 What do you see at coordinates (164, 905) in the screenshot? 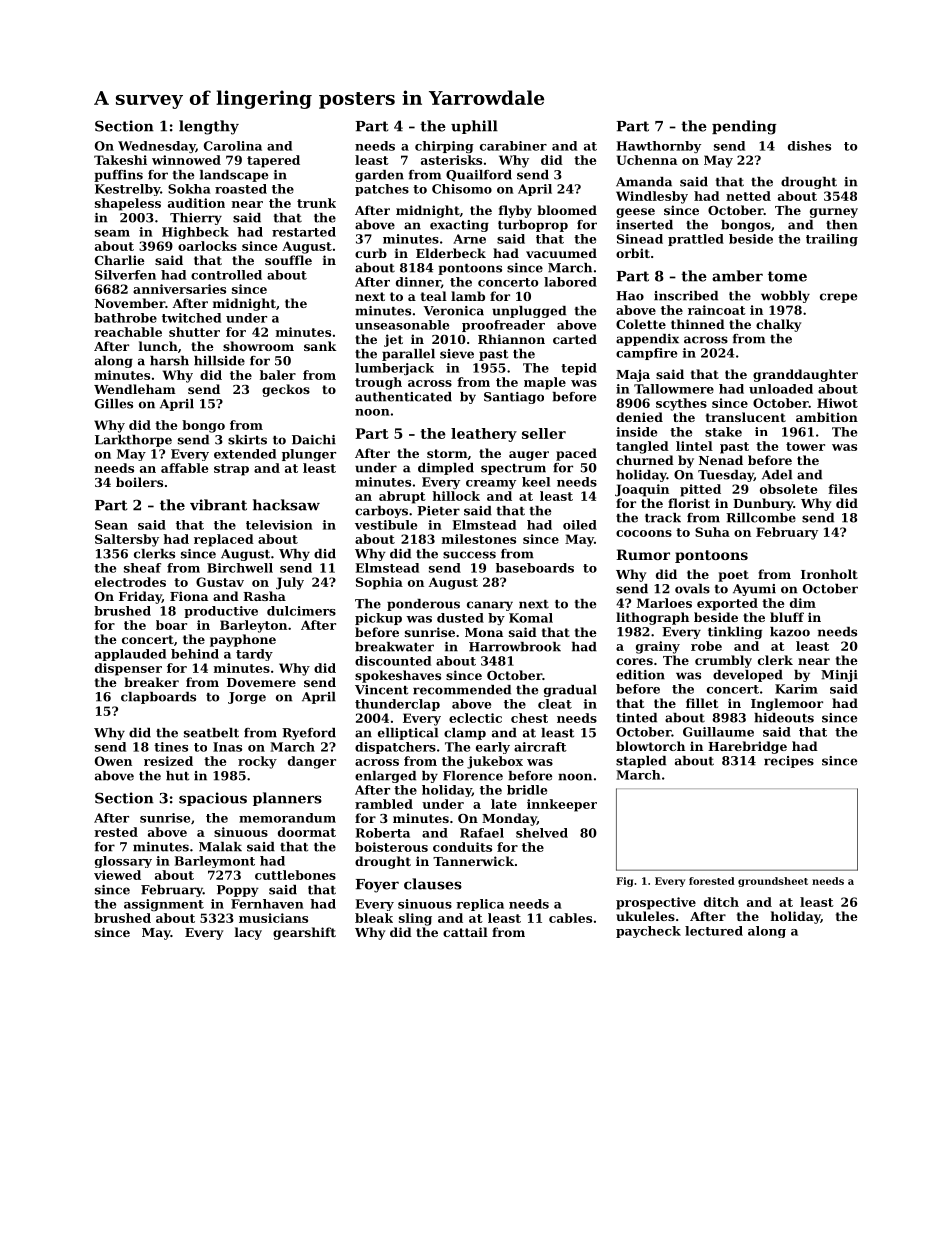
I see `assignment` at bounding box center [164, 905].
